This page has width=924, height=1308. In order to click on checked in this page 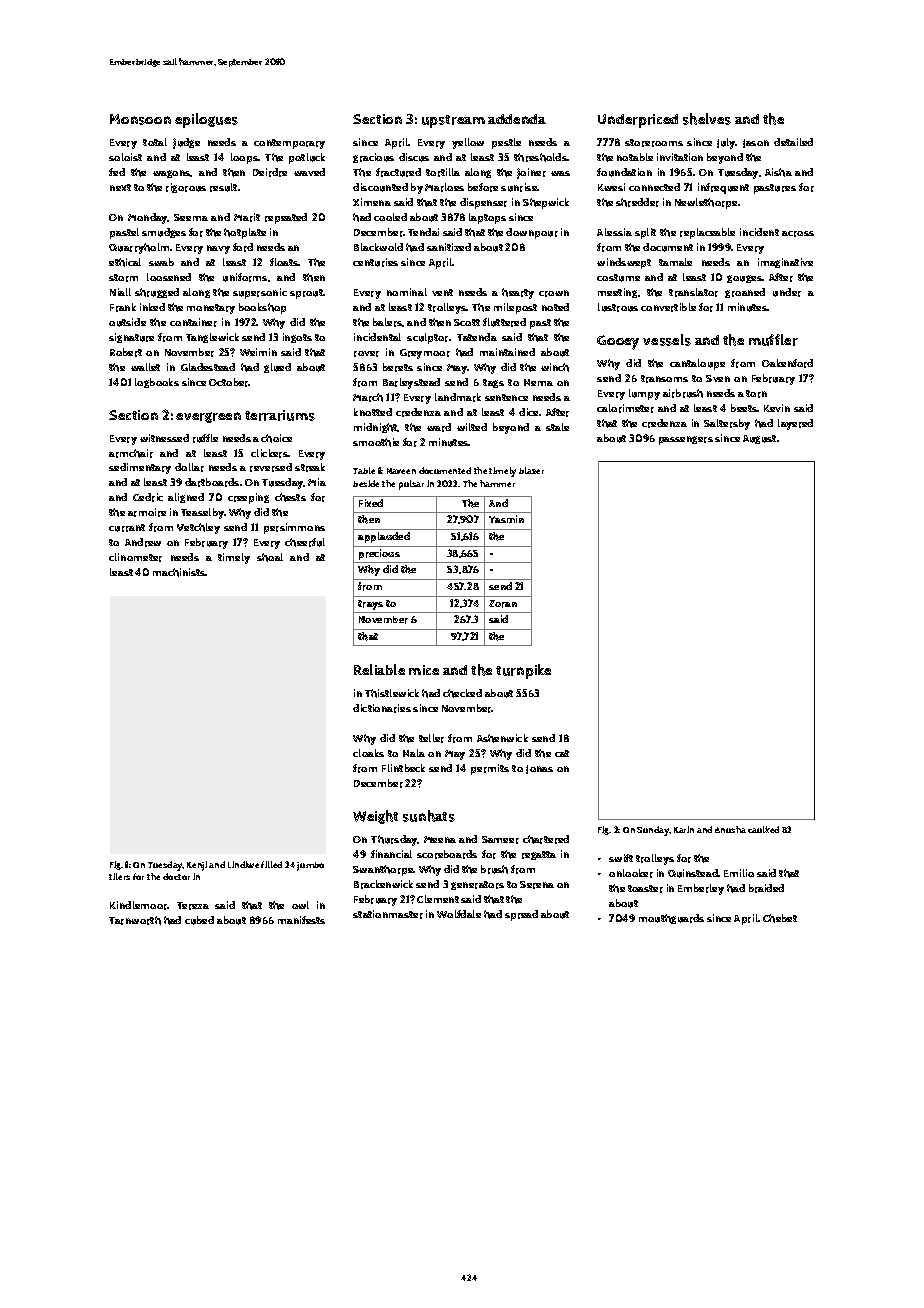, I will do `click(462, 693)`.
